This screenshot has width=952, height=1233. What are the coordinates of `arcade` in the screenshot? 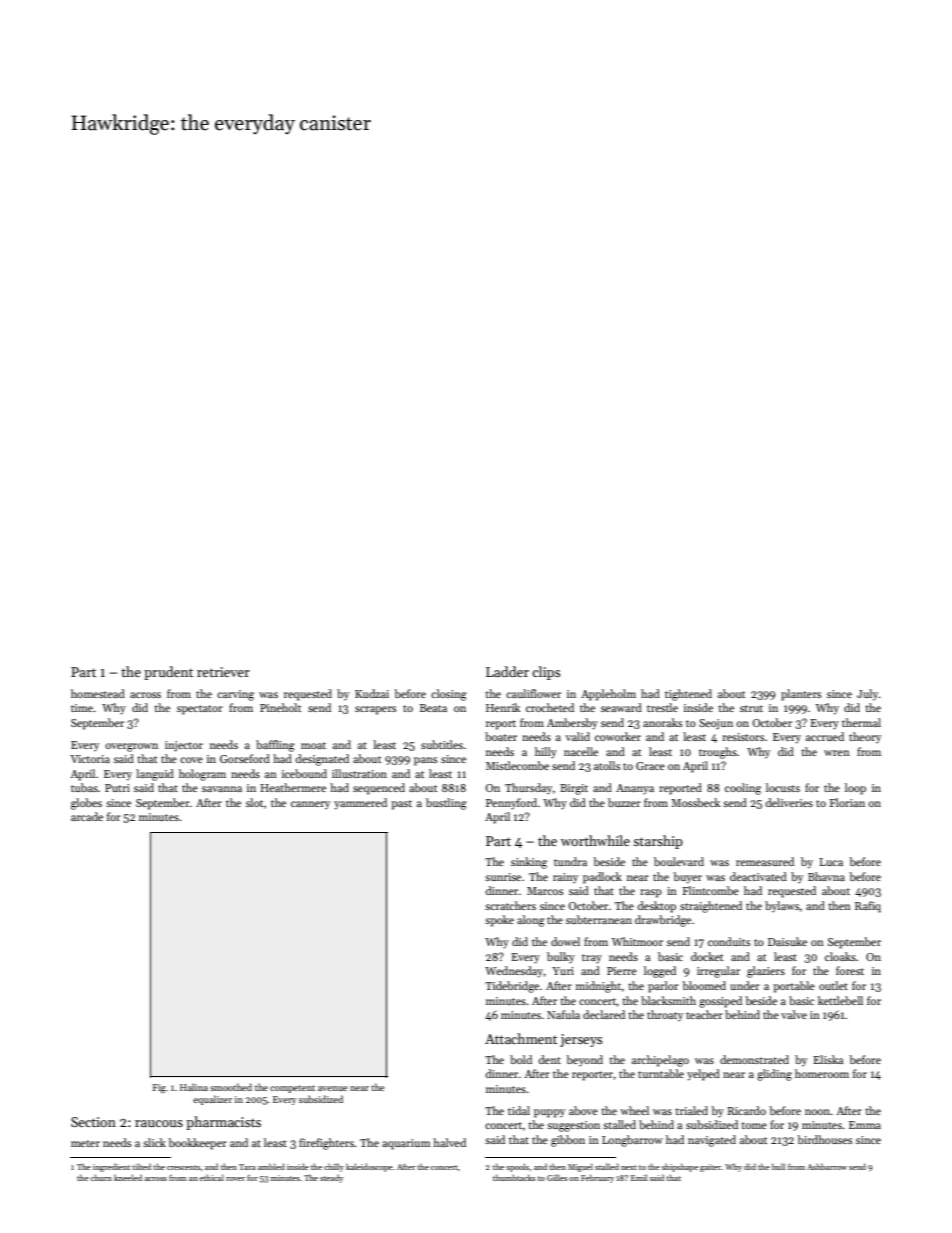 It's located at (87, 816).
